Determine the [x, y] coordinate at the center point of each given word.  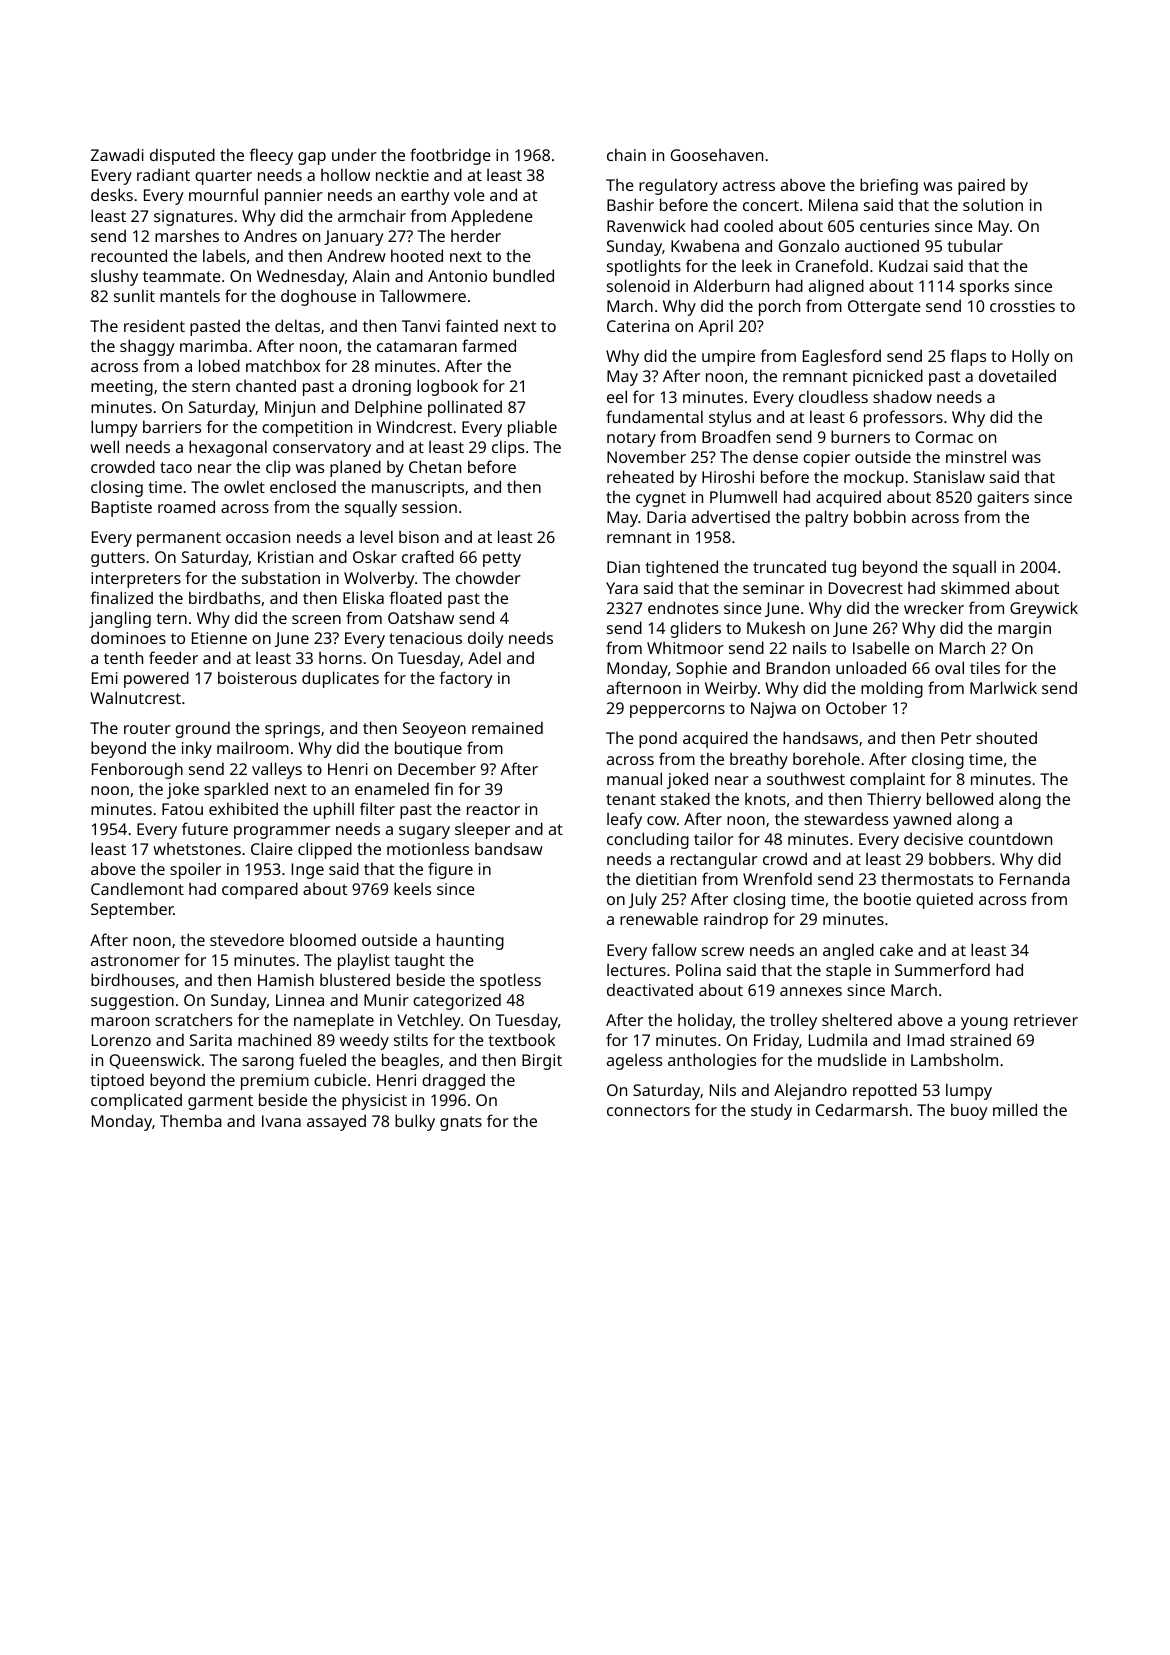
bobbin [880, 516]
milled [1015, 1109]
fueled [322, 1059]
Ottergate [884, 308]
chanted [266, 385]
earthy [425, 196]
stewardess [846, 818]
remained [507, 727]
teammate [182, 276]
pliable [532, 428]
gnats [461, 1123]
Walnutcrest [135, 697]
